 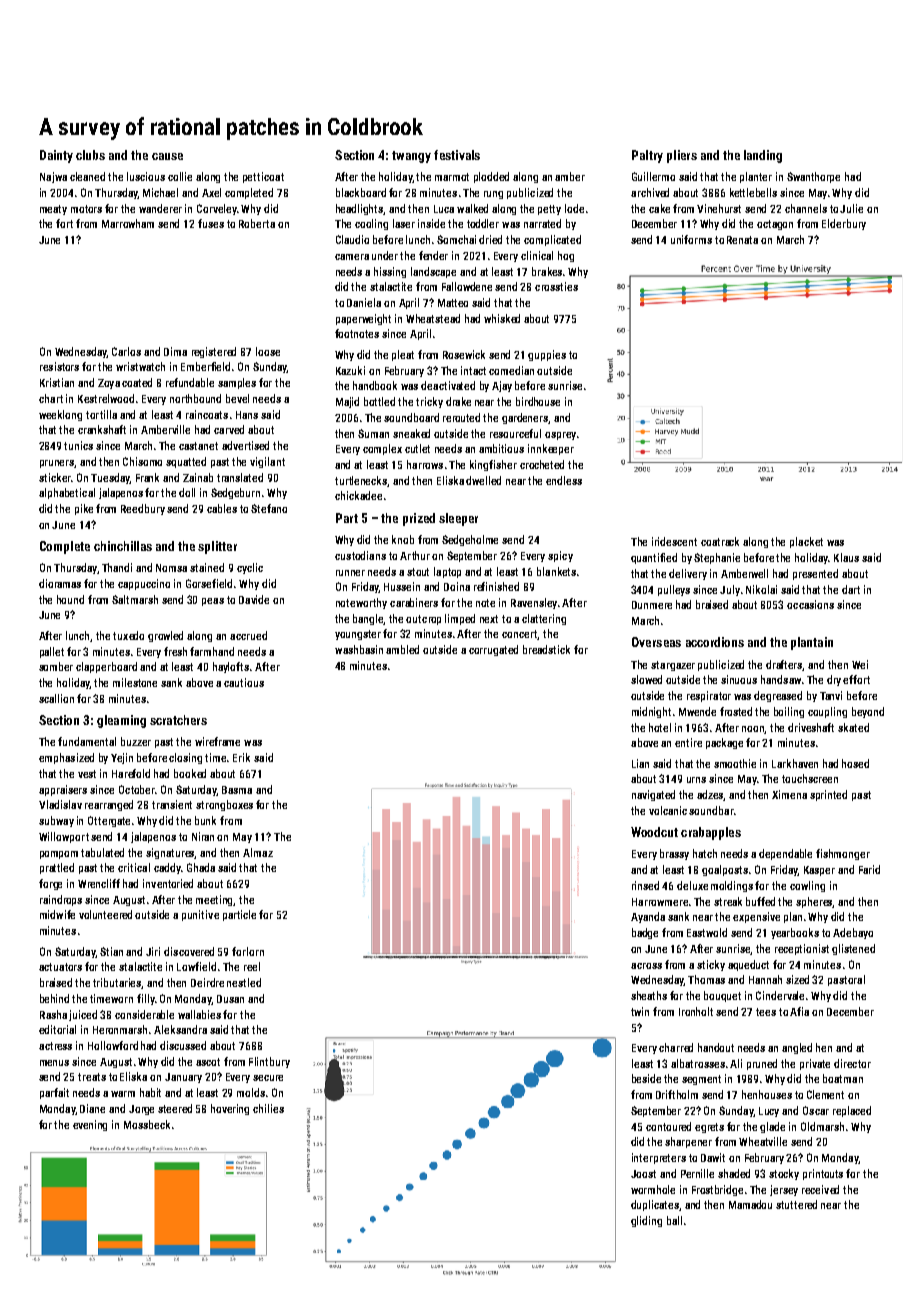 I want to click on package, so click(x=724, y=743).
